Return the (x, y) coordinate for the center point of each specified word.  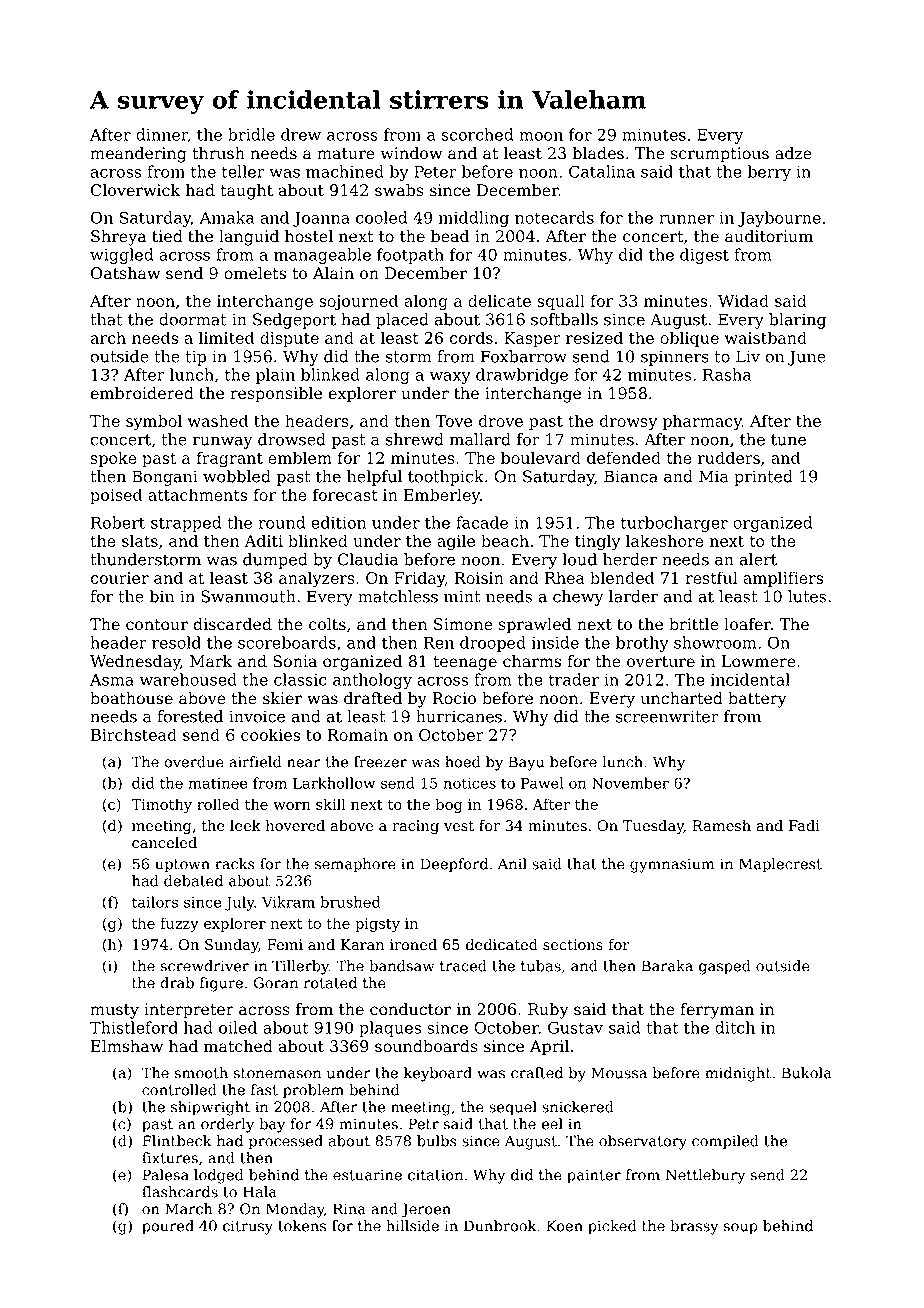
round (282, 522)
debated (193, 881)
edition (338, 522)
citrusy (248, 1227)
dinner (162, 135)
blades (598, 153)
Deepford (454, 865)
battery (757, 700)
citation (435, 1175)
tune (788, 440)
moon (541, 136)
